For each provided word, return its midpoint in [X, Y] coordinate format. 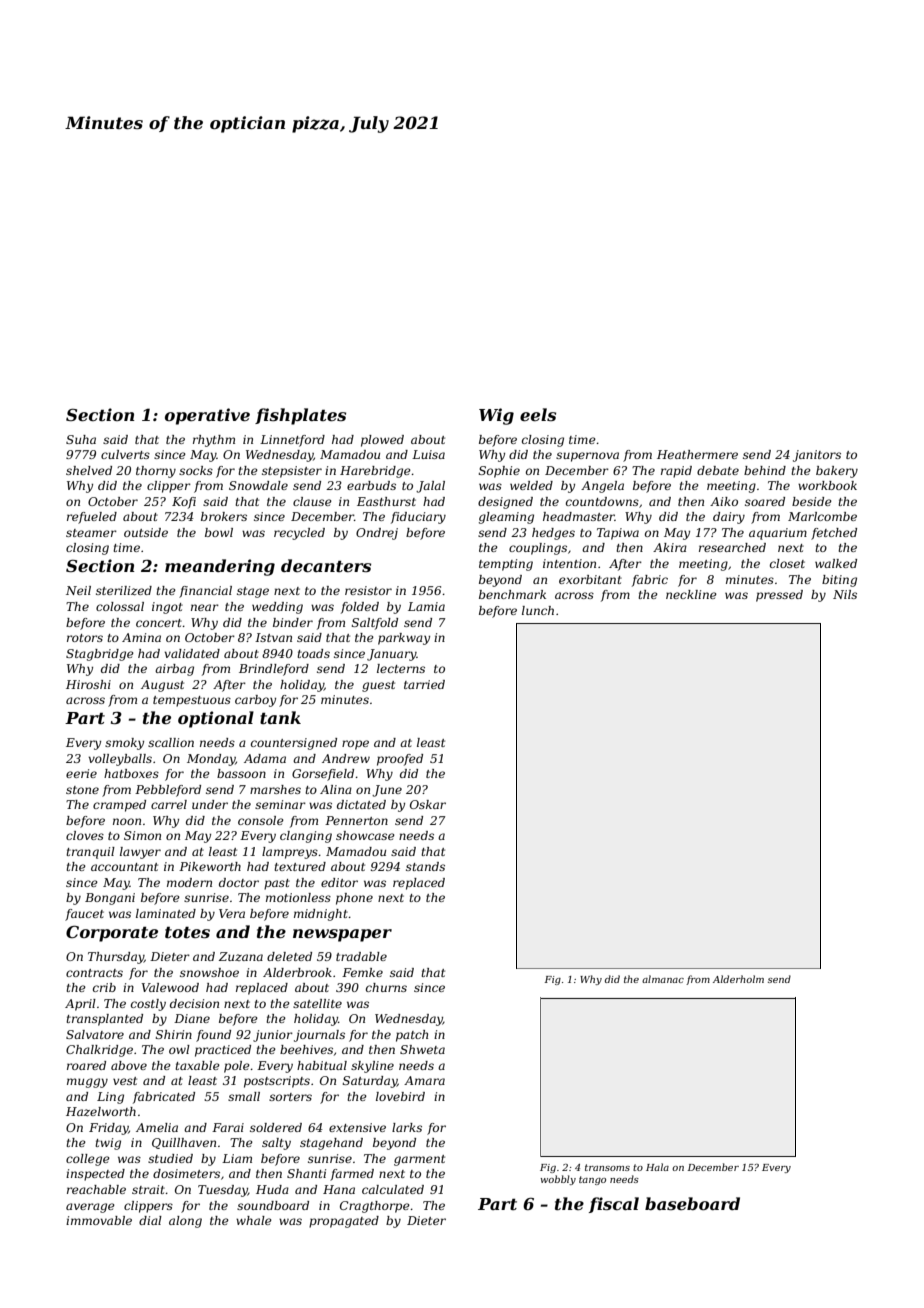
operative [207, 416]
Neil [78, 590]
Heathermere [697, 454]
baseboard [692, 1203]
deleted [289, 956]
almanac [663, 979]
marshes [275, 789]
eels [538, 414]
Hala [657, 1167]
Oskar [428, 804]
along [185, 1222]
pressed [779, 596]
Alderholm [738, 979]
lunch [538, 610]
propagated [344, 1222]
